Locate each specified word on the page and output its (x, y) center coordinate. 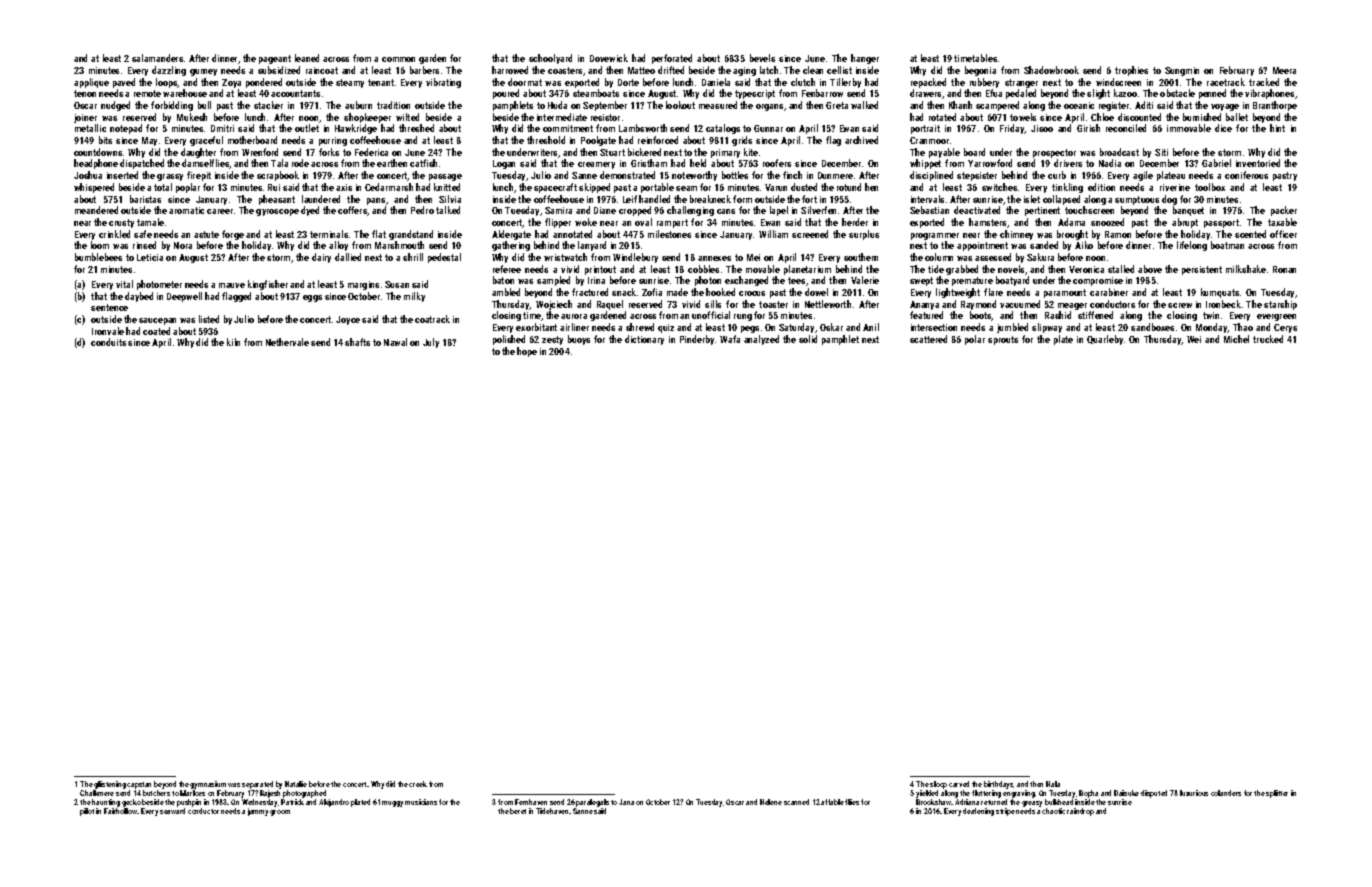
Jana (626, 802)
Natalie (296, 784)
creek (418, 784)
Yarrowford (990, 163)
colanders (1226, 793)
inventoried (1258, 163)
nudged (115, 106)
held (698, 163)
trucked (1268, 339)
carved (959, 784)
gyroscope (277, 212)
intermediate (562, 117)
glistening (110, 785)
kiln (233, 342)
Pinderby (697, 340)
